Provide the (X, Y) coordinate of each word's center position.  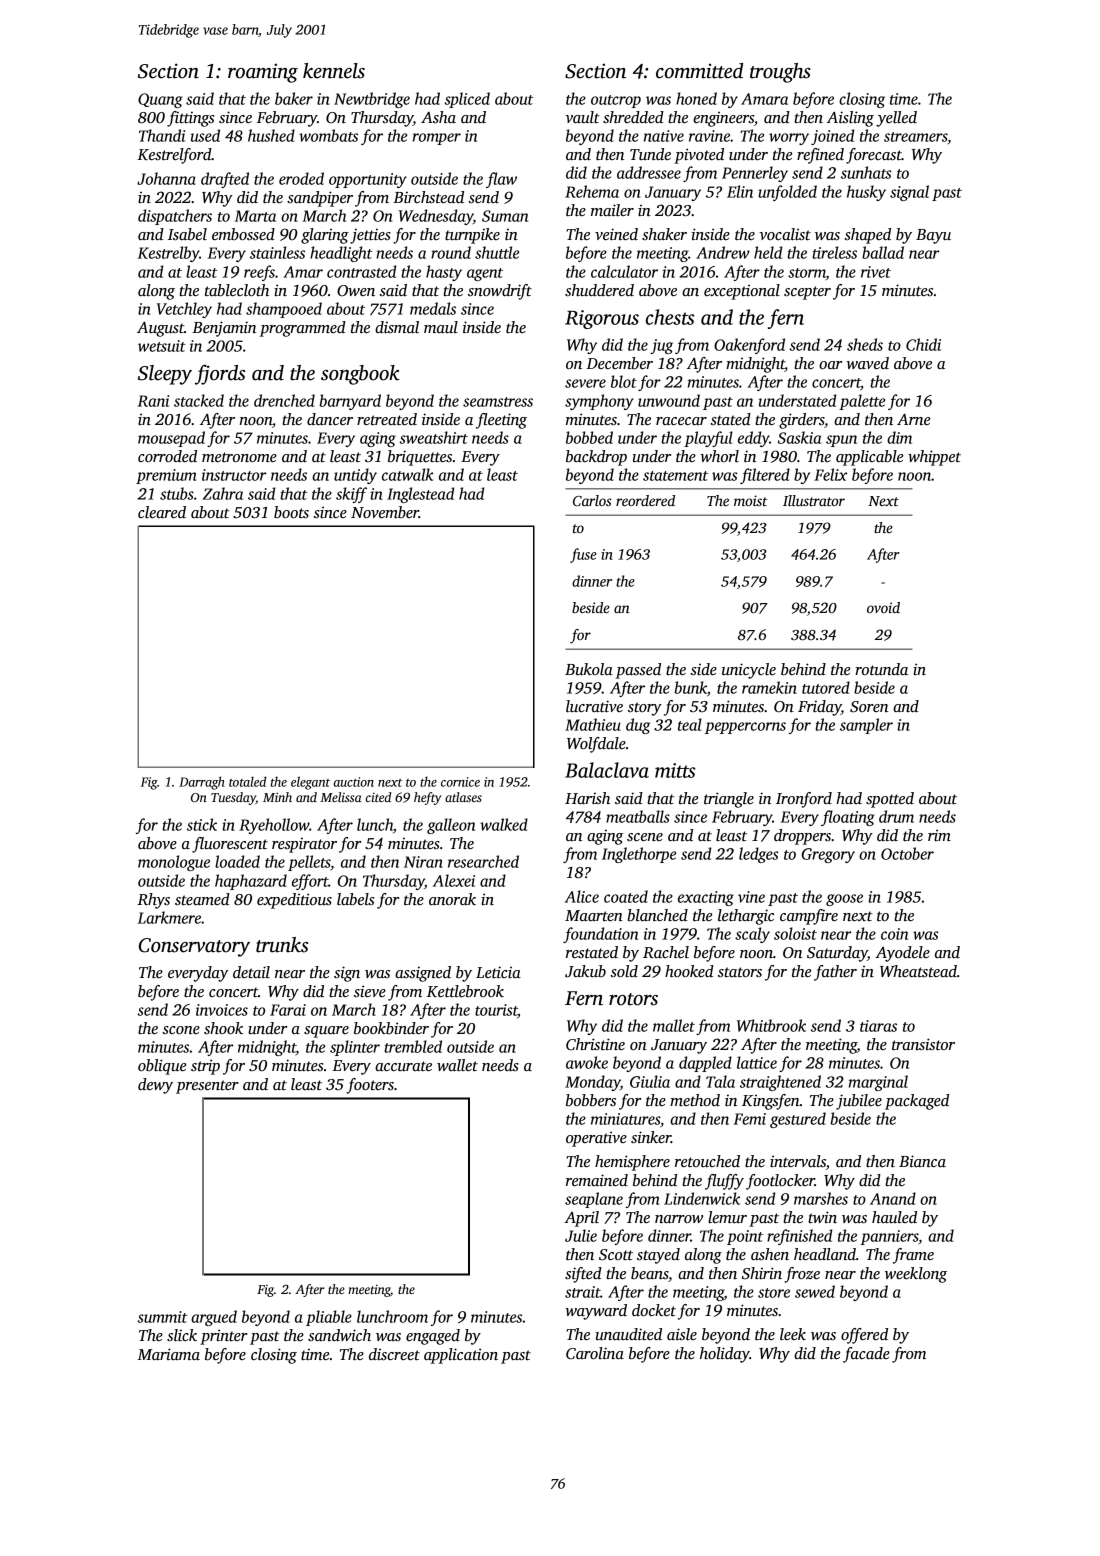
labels (355, 899)
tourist (496, 1010)
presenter (207, 1087)
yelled (896, 119)
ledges (759, 855)
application (461, 1356)
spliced (467, 100)
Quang (160, 100)
